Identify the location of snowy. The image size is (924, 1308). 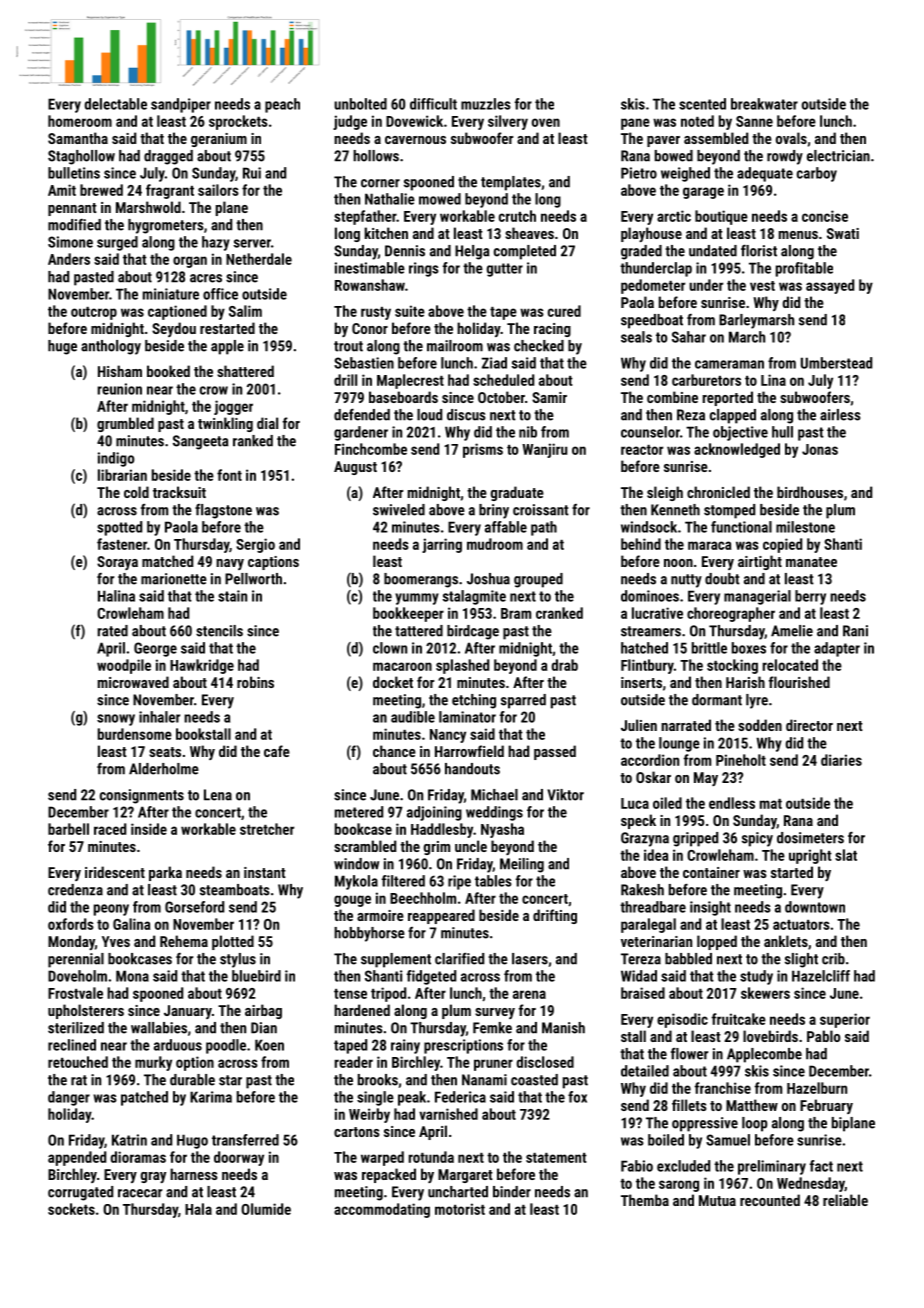
(116, 720).
